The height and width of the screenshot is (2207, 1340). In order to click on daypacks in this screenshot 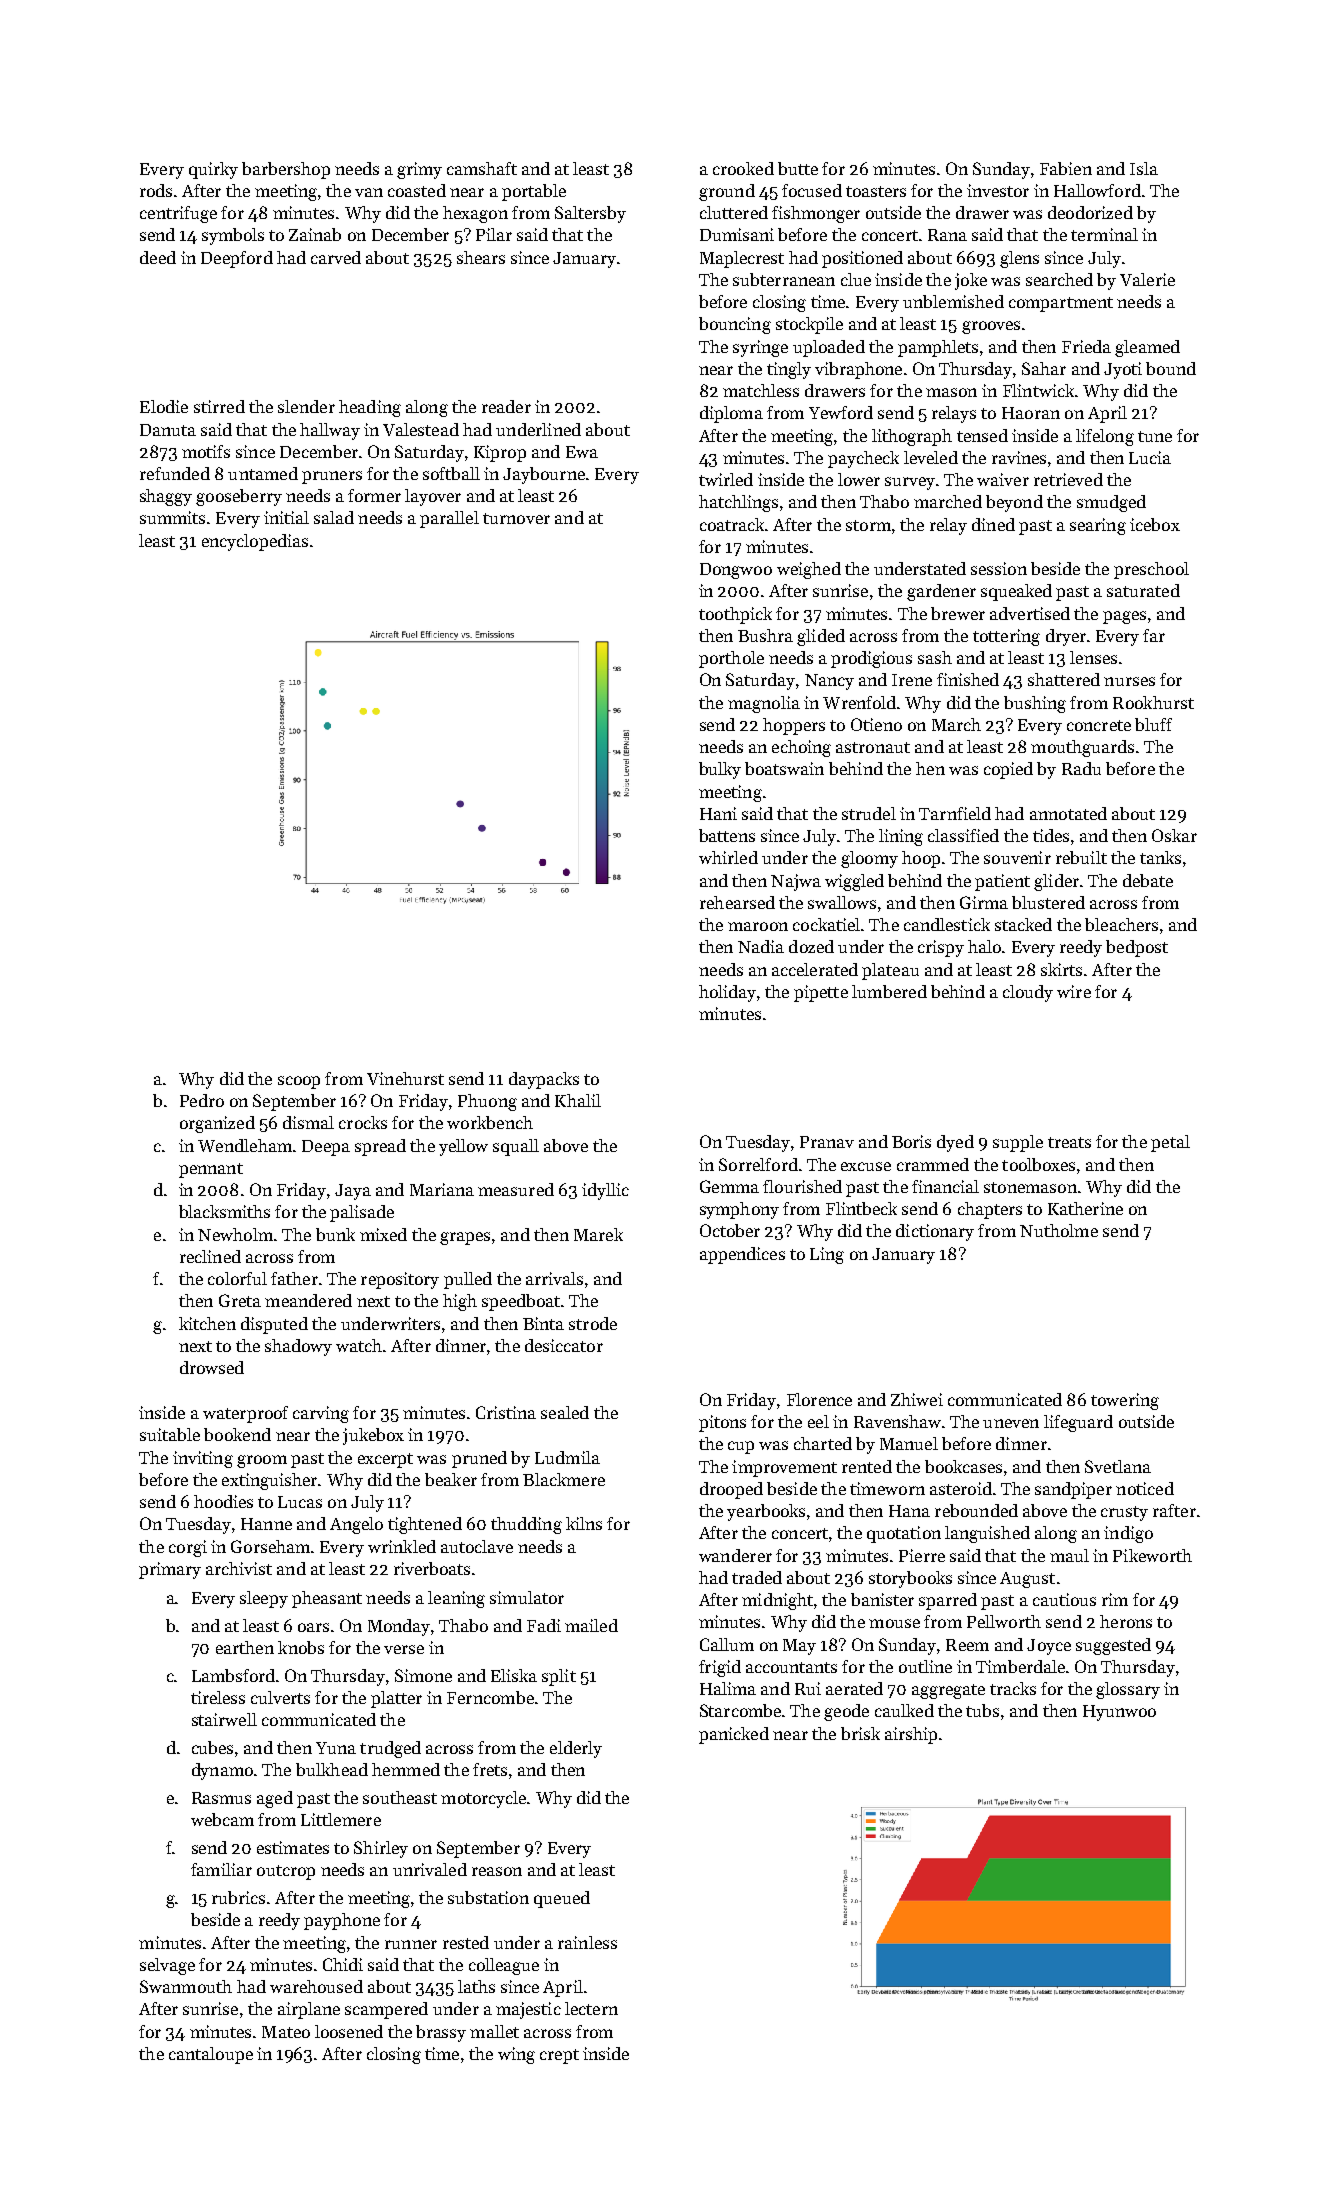, I will do `click(544, 1080)`.
